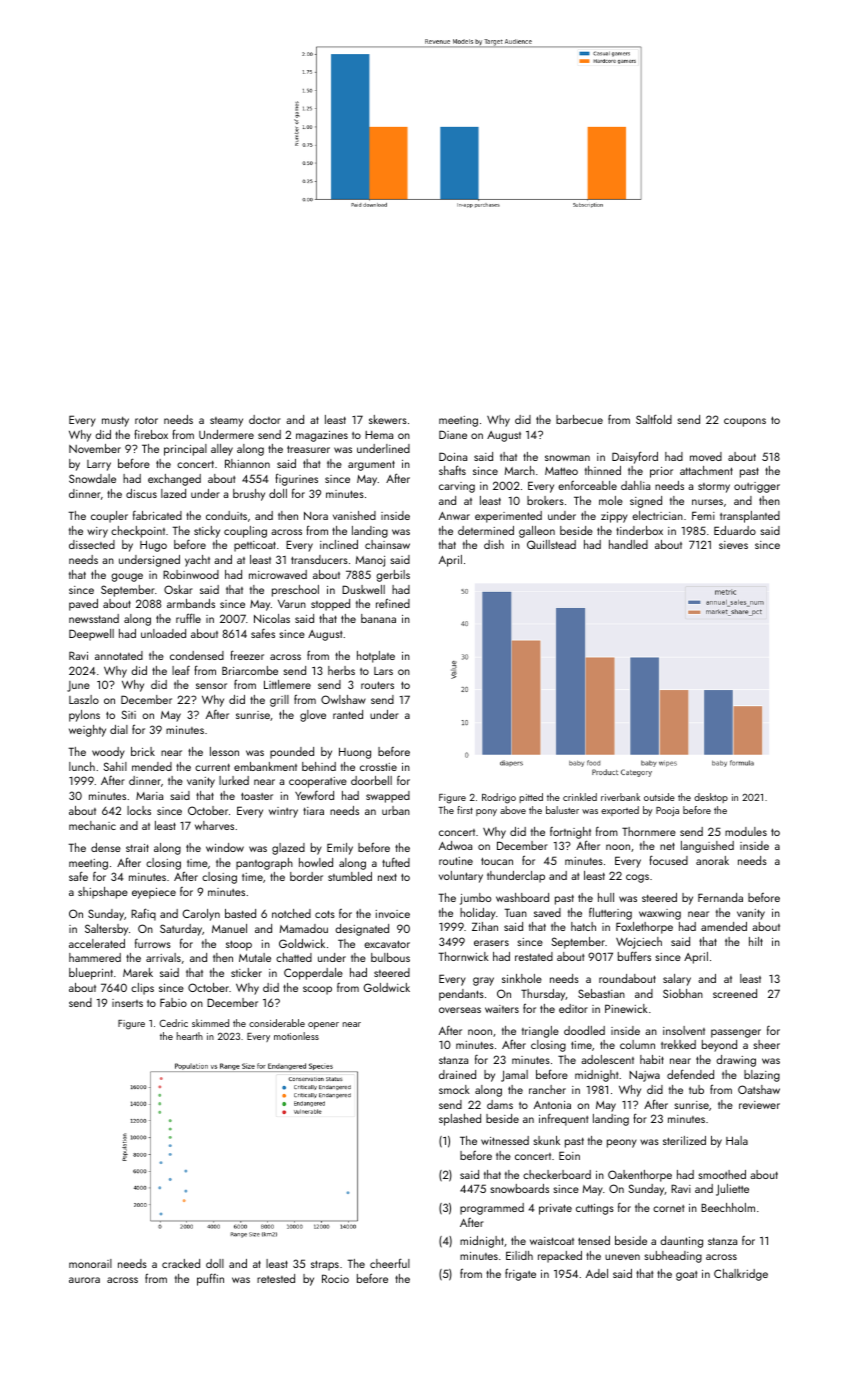  Describe the element at coordinates (463, 956) in the screenshot. I see `Thornwick` at that location.
